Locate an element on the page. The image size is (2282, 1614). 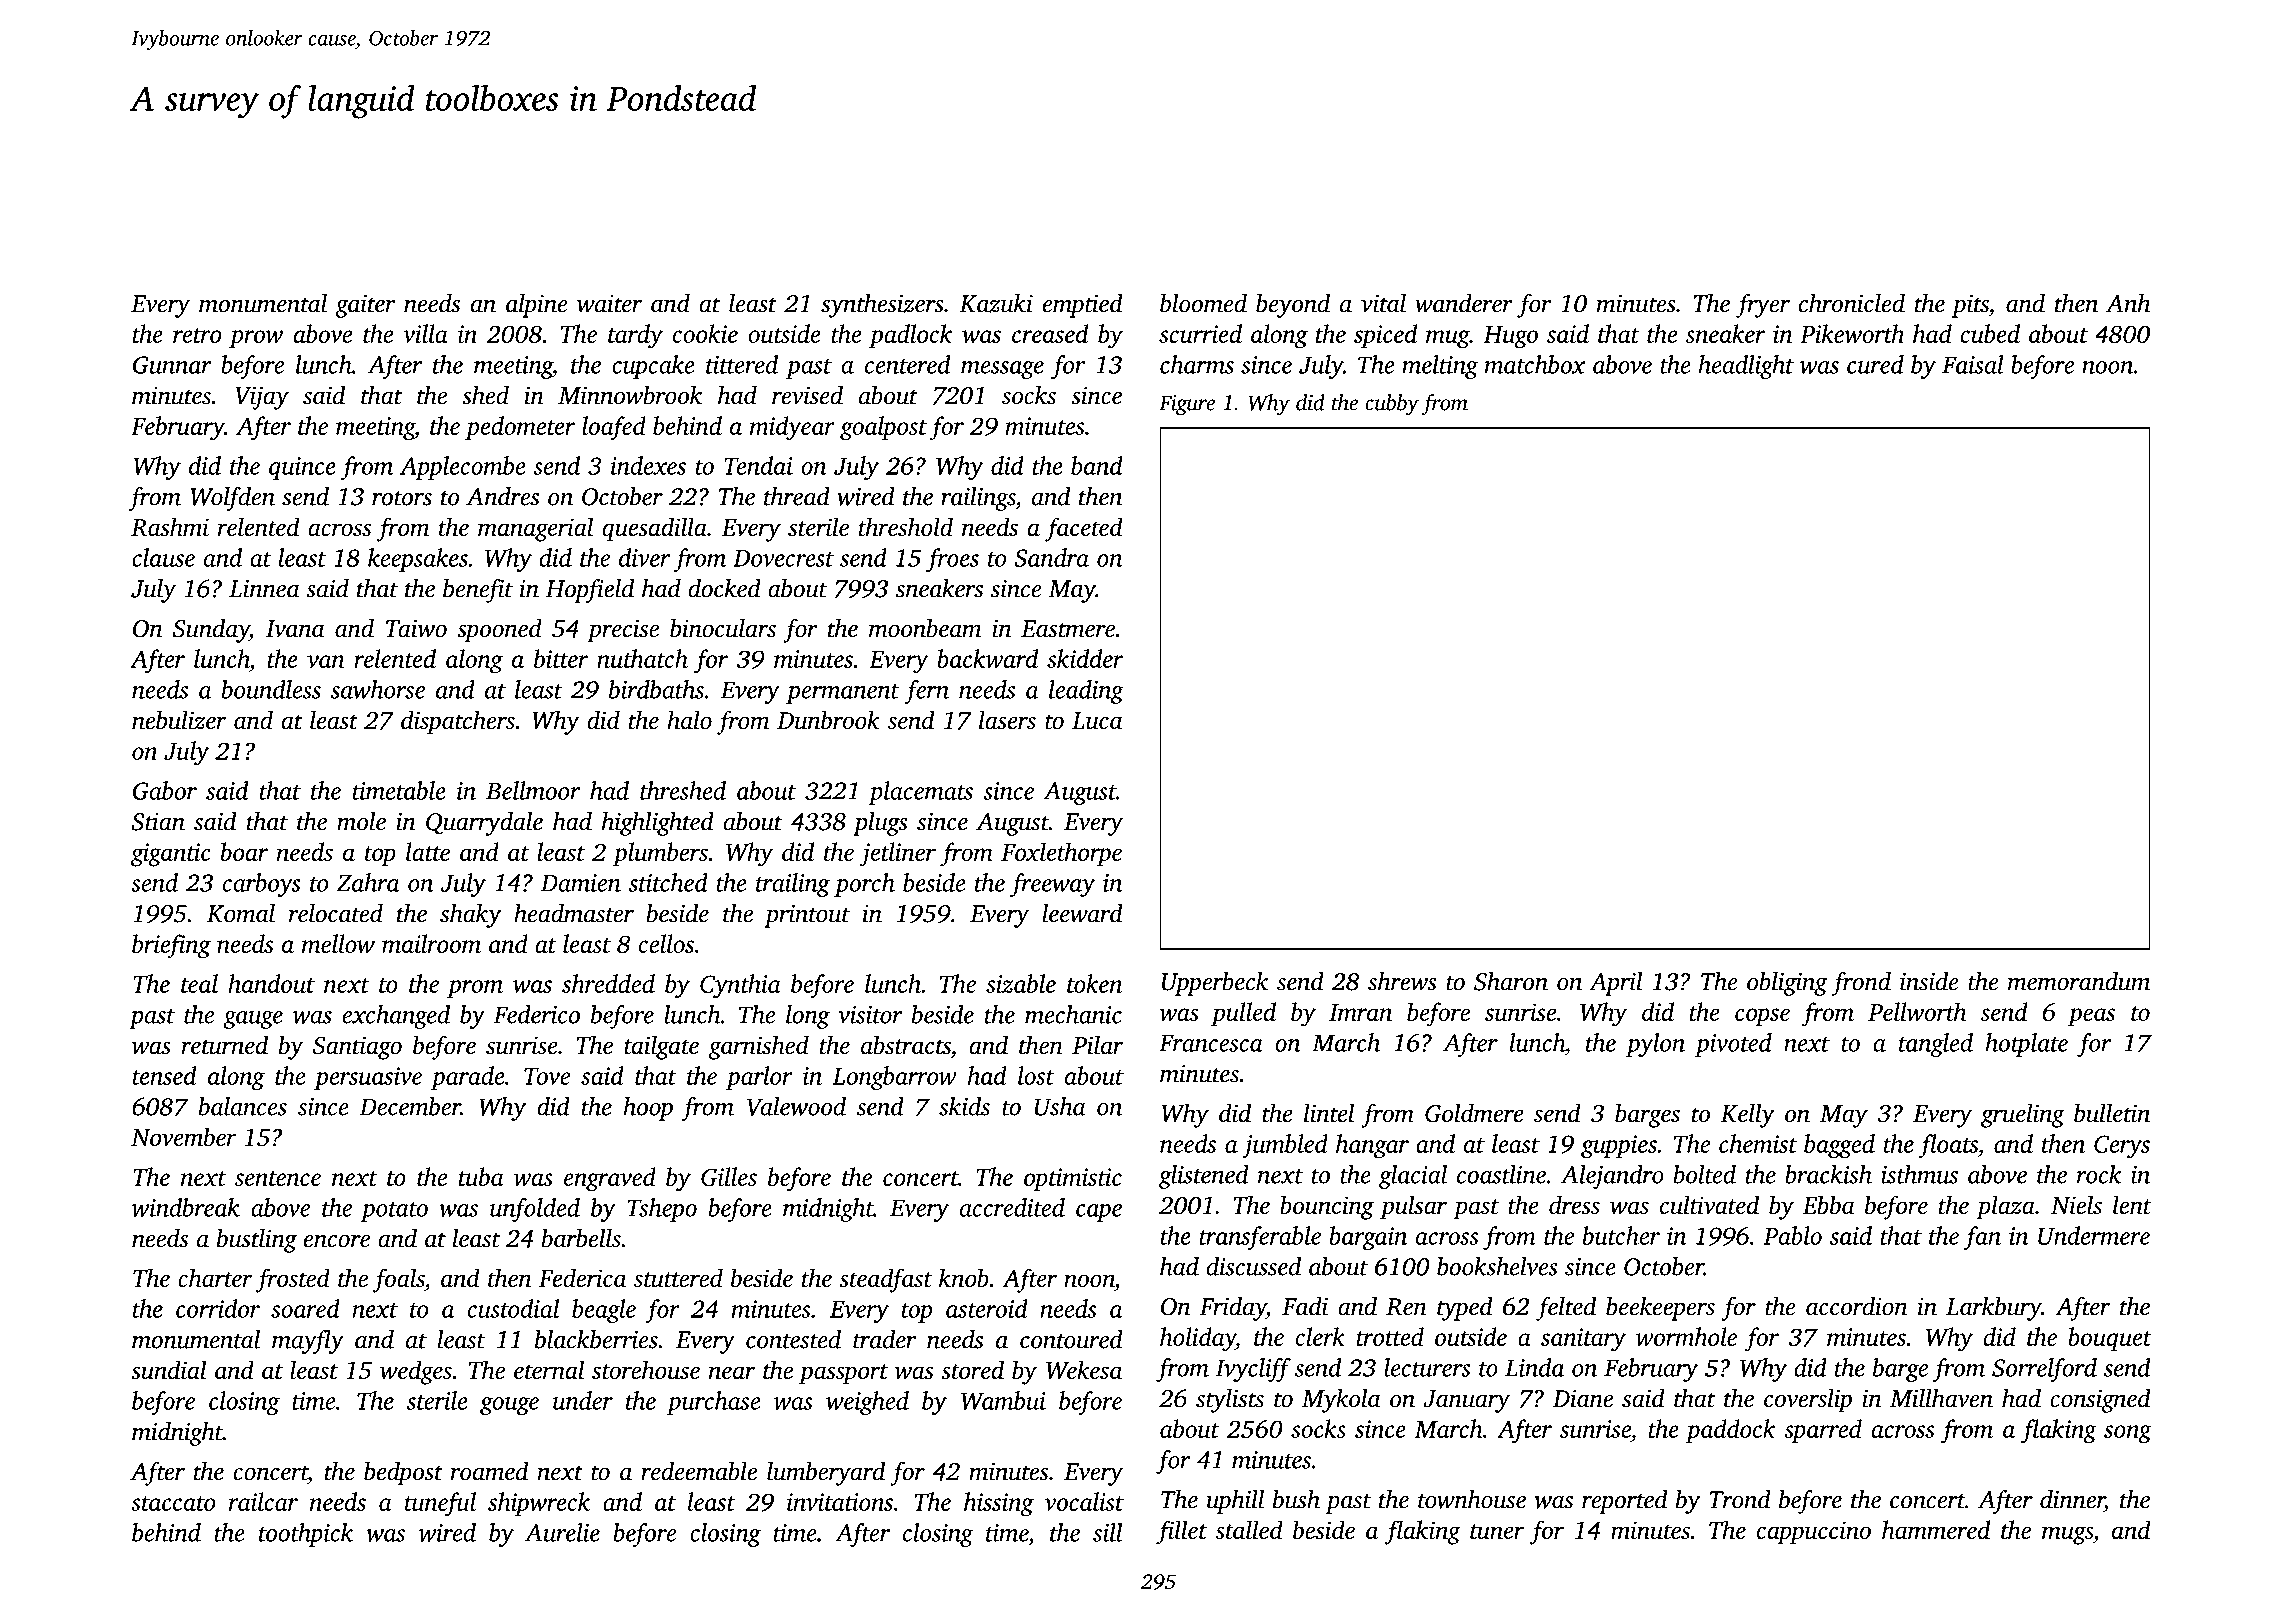
Cerys is located at coordinates (2122, 1147).
